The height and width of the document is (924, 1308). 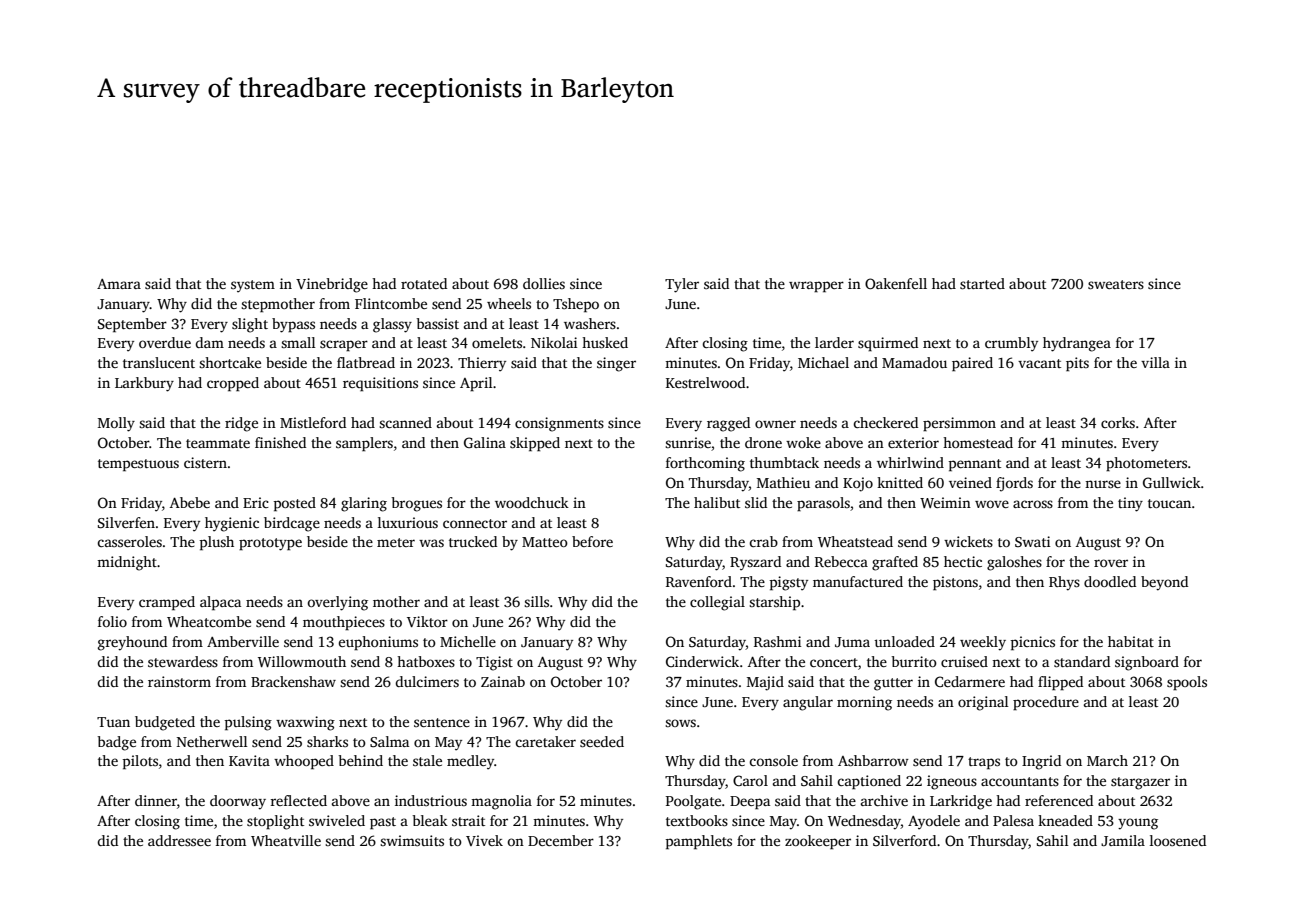 What do you see at coordinates (337, 603) in the document?
I see `overlying` at bounding box center [337, 603].
